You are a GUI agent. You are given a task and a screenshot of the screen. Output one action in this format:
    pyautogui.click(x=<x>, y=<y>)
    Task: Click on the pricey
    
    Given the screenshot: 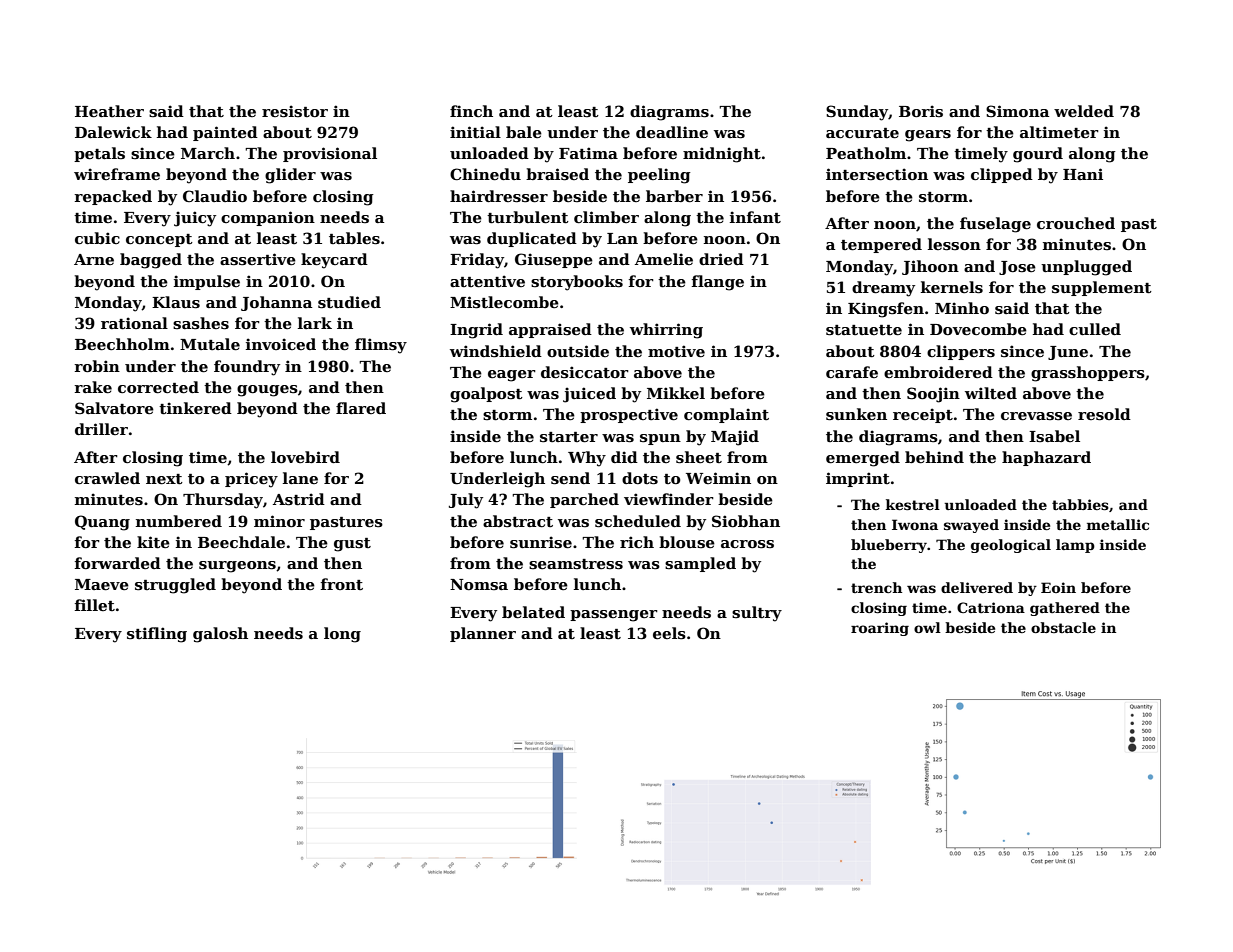 What is the action you would take?
    pyautogui.click(x=251, y=480)
